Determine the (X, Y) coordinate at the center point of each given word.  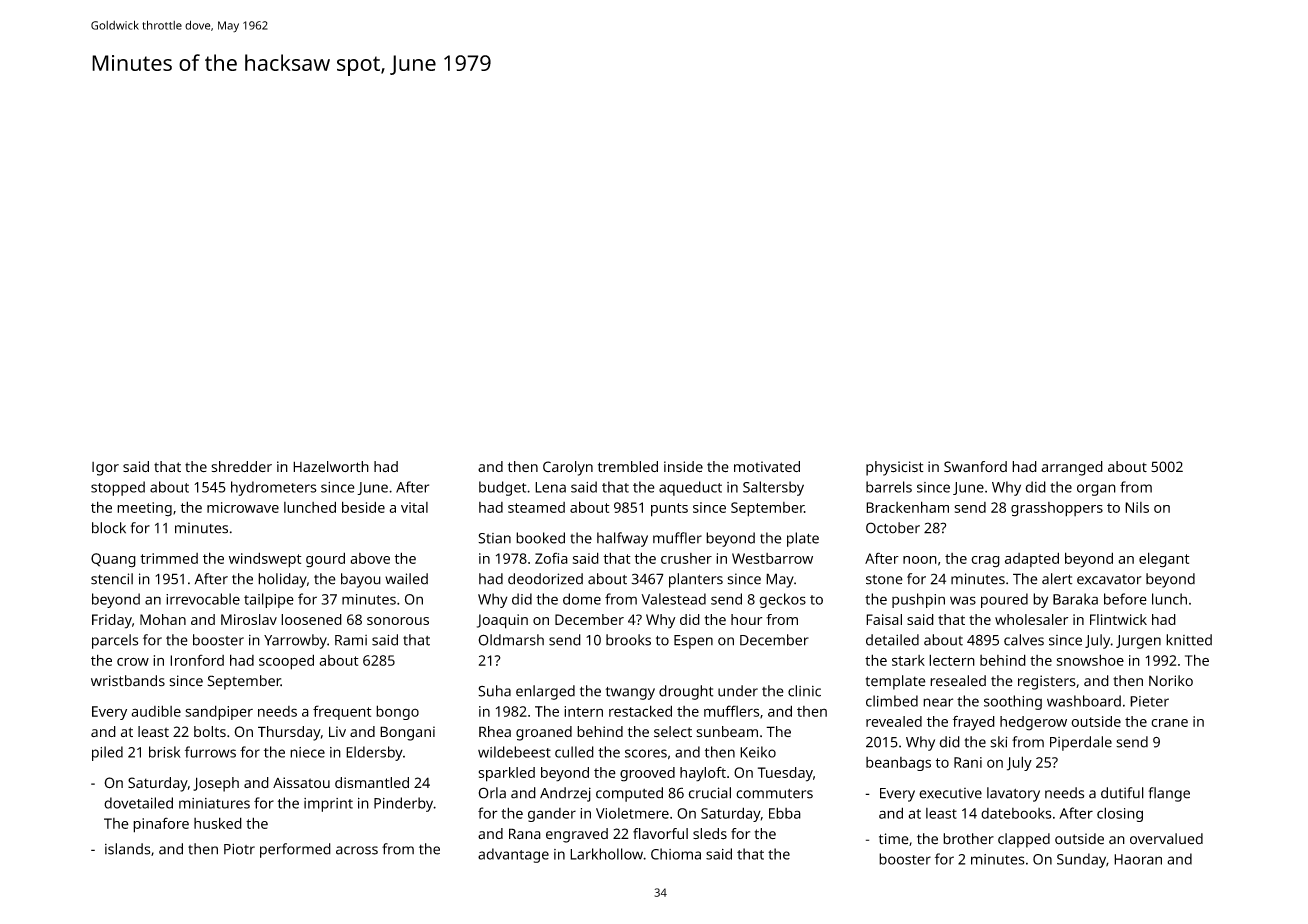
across (357, 850)
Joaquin (502, 621)
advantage (513, 855)
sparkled (506, 774)
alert (1057, 579)
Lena (550, 487)
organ (1096, 490)
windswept (265, 560)
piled (107, 753)
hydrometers (274, 488)
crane (1169, 723)
